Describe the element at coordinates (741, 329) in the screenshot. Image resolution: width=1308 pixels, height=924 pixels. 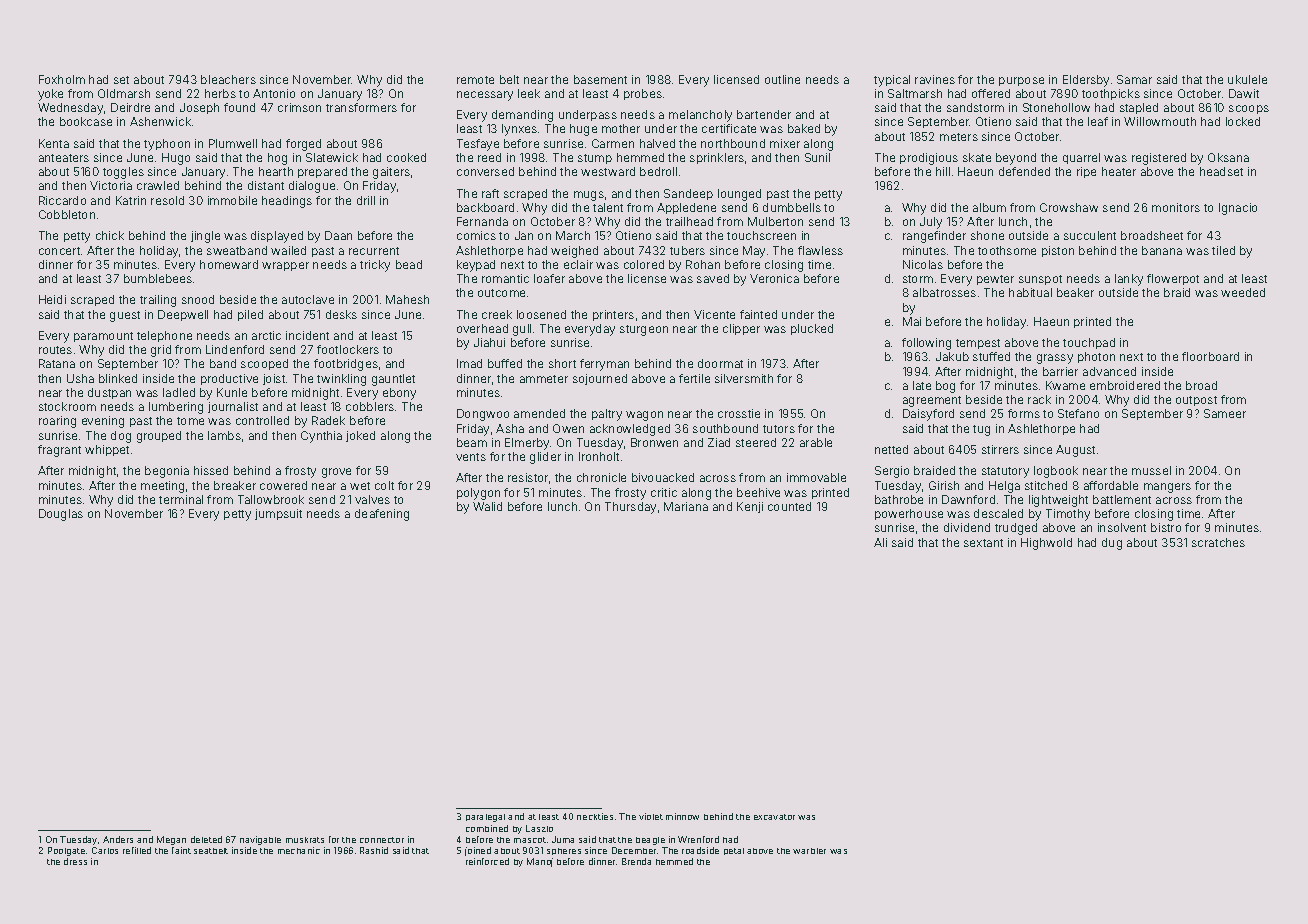
I see `clipper` at that location.
